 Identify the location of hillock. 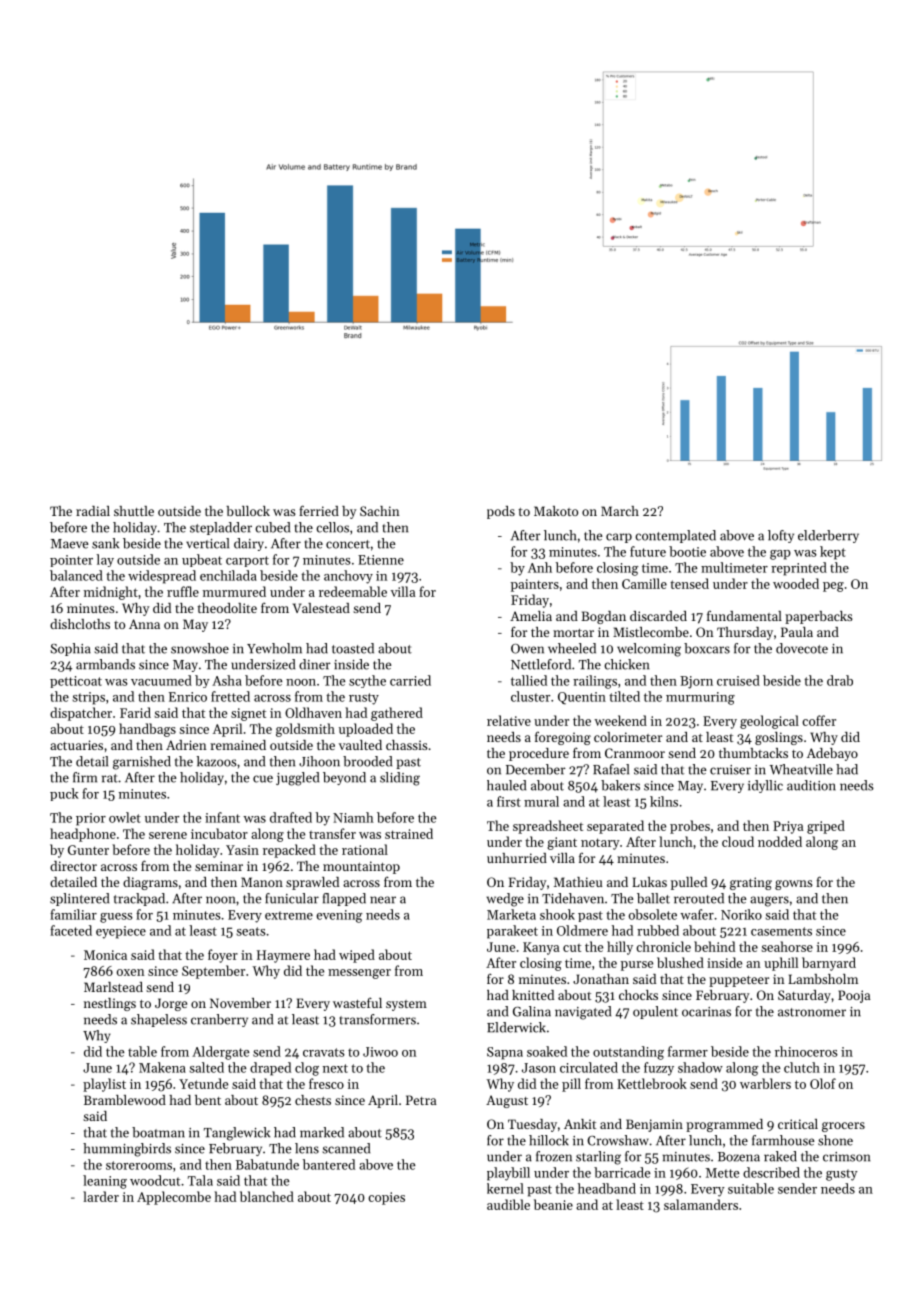
(549, 1140).
